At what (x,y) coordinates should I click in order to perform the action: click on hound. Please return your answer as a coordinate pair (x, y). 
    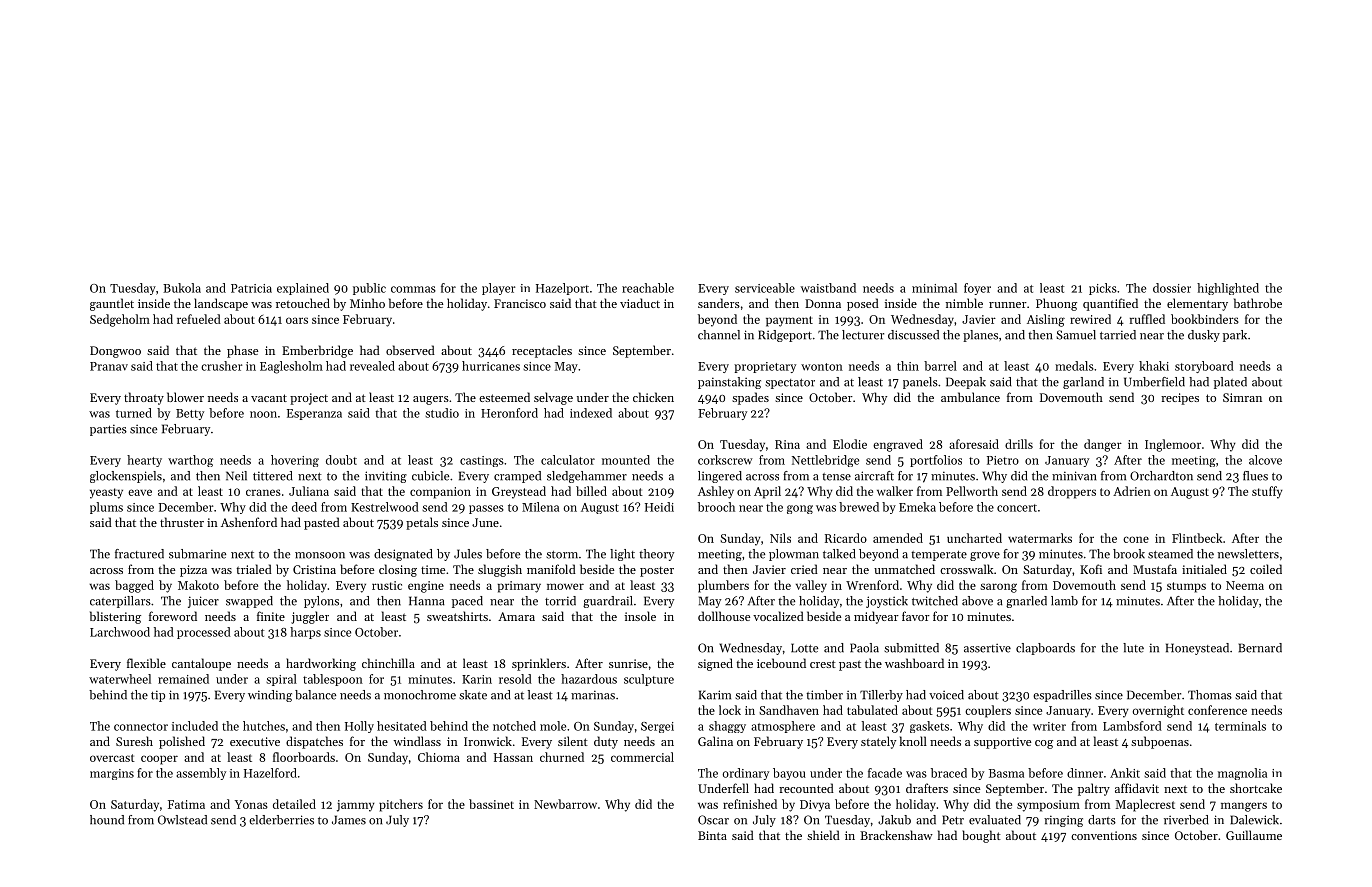
    Looking at the image, I should click on (107, 820).
